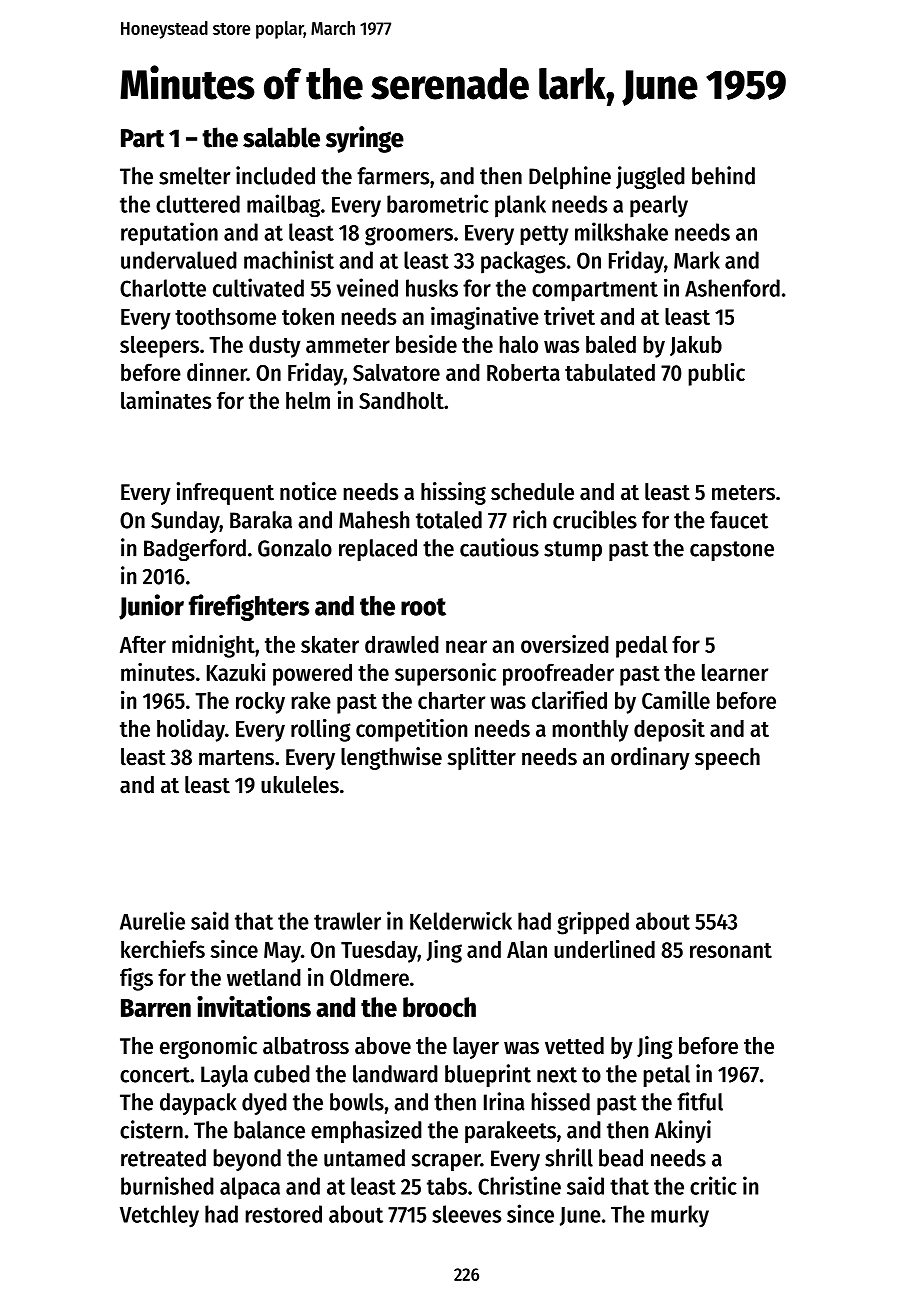 The image size is (908, 1316). What do you see at coordinates (610, 372) in the document?
I see `tabulated` at bounding box center [610, 372].
